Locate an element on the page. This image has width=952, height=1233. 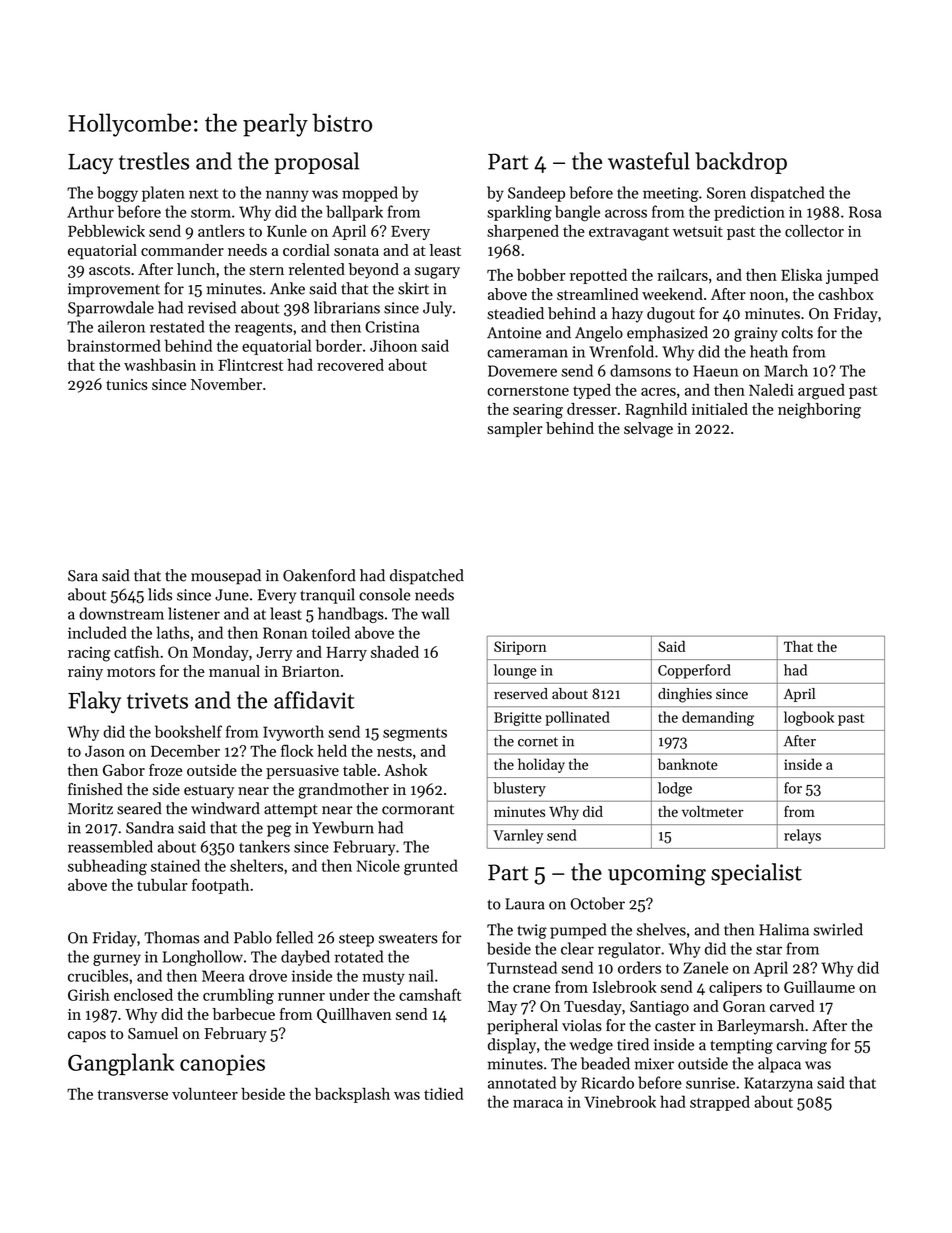
motors is located at coordinates (131, 672).
